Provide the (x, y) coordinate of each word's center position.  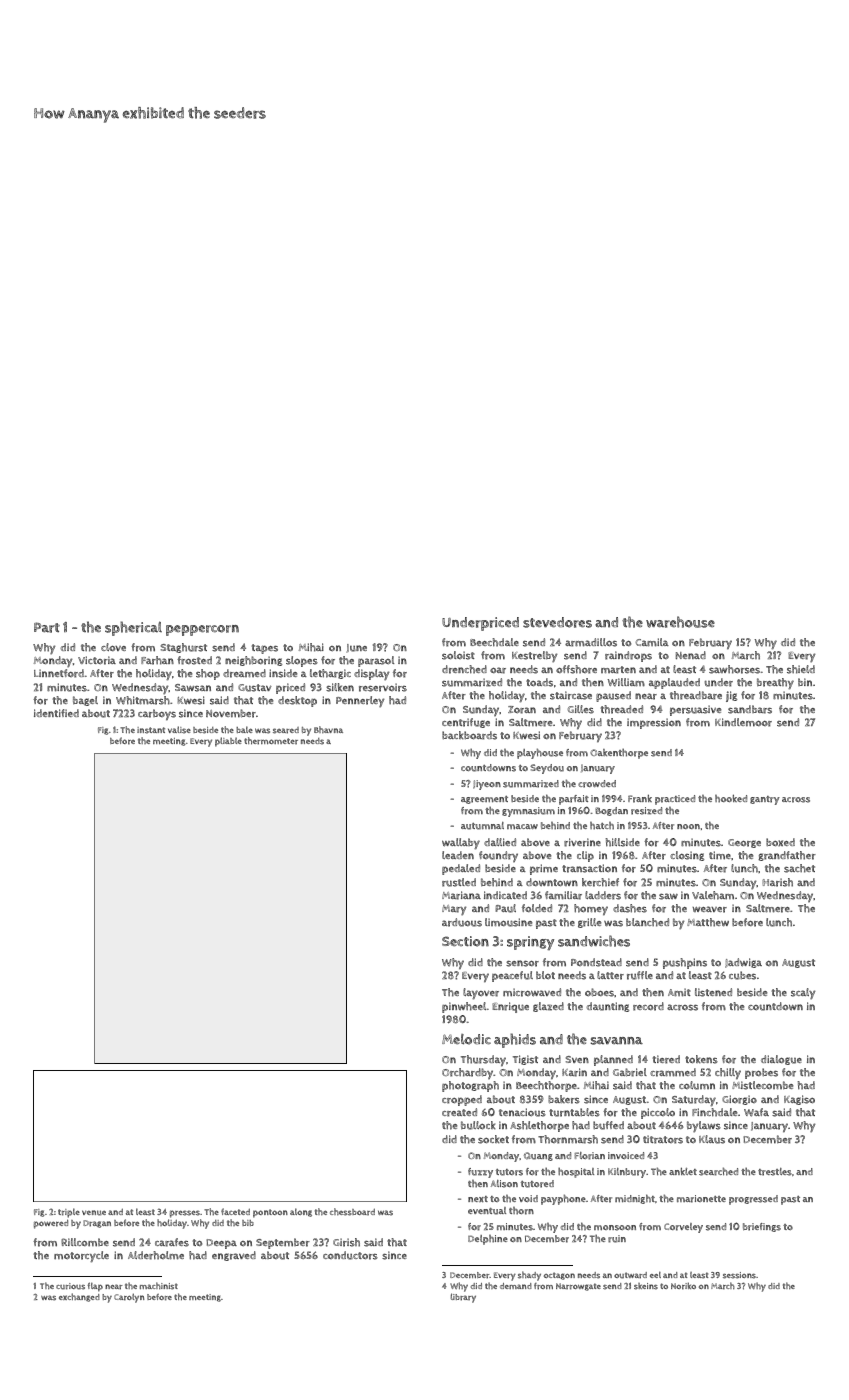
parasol (376, 661)
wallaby (461, 843)
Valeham (713, 895)
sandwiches (594, 941)
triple (69, 1213)
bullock (478, 1125)
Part (47, 627)
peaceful (512, 976)
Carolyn (129, 1298)
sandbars (750, 709)
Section (465, 941)
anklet (683, 1171)
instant (151, 730)
